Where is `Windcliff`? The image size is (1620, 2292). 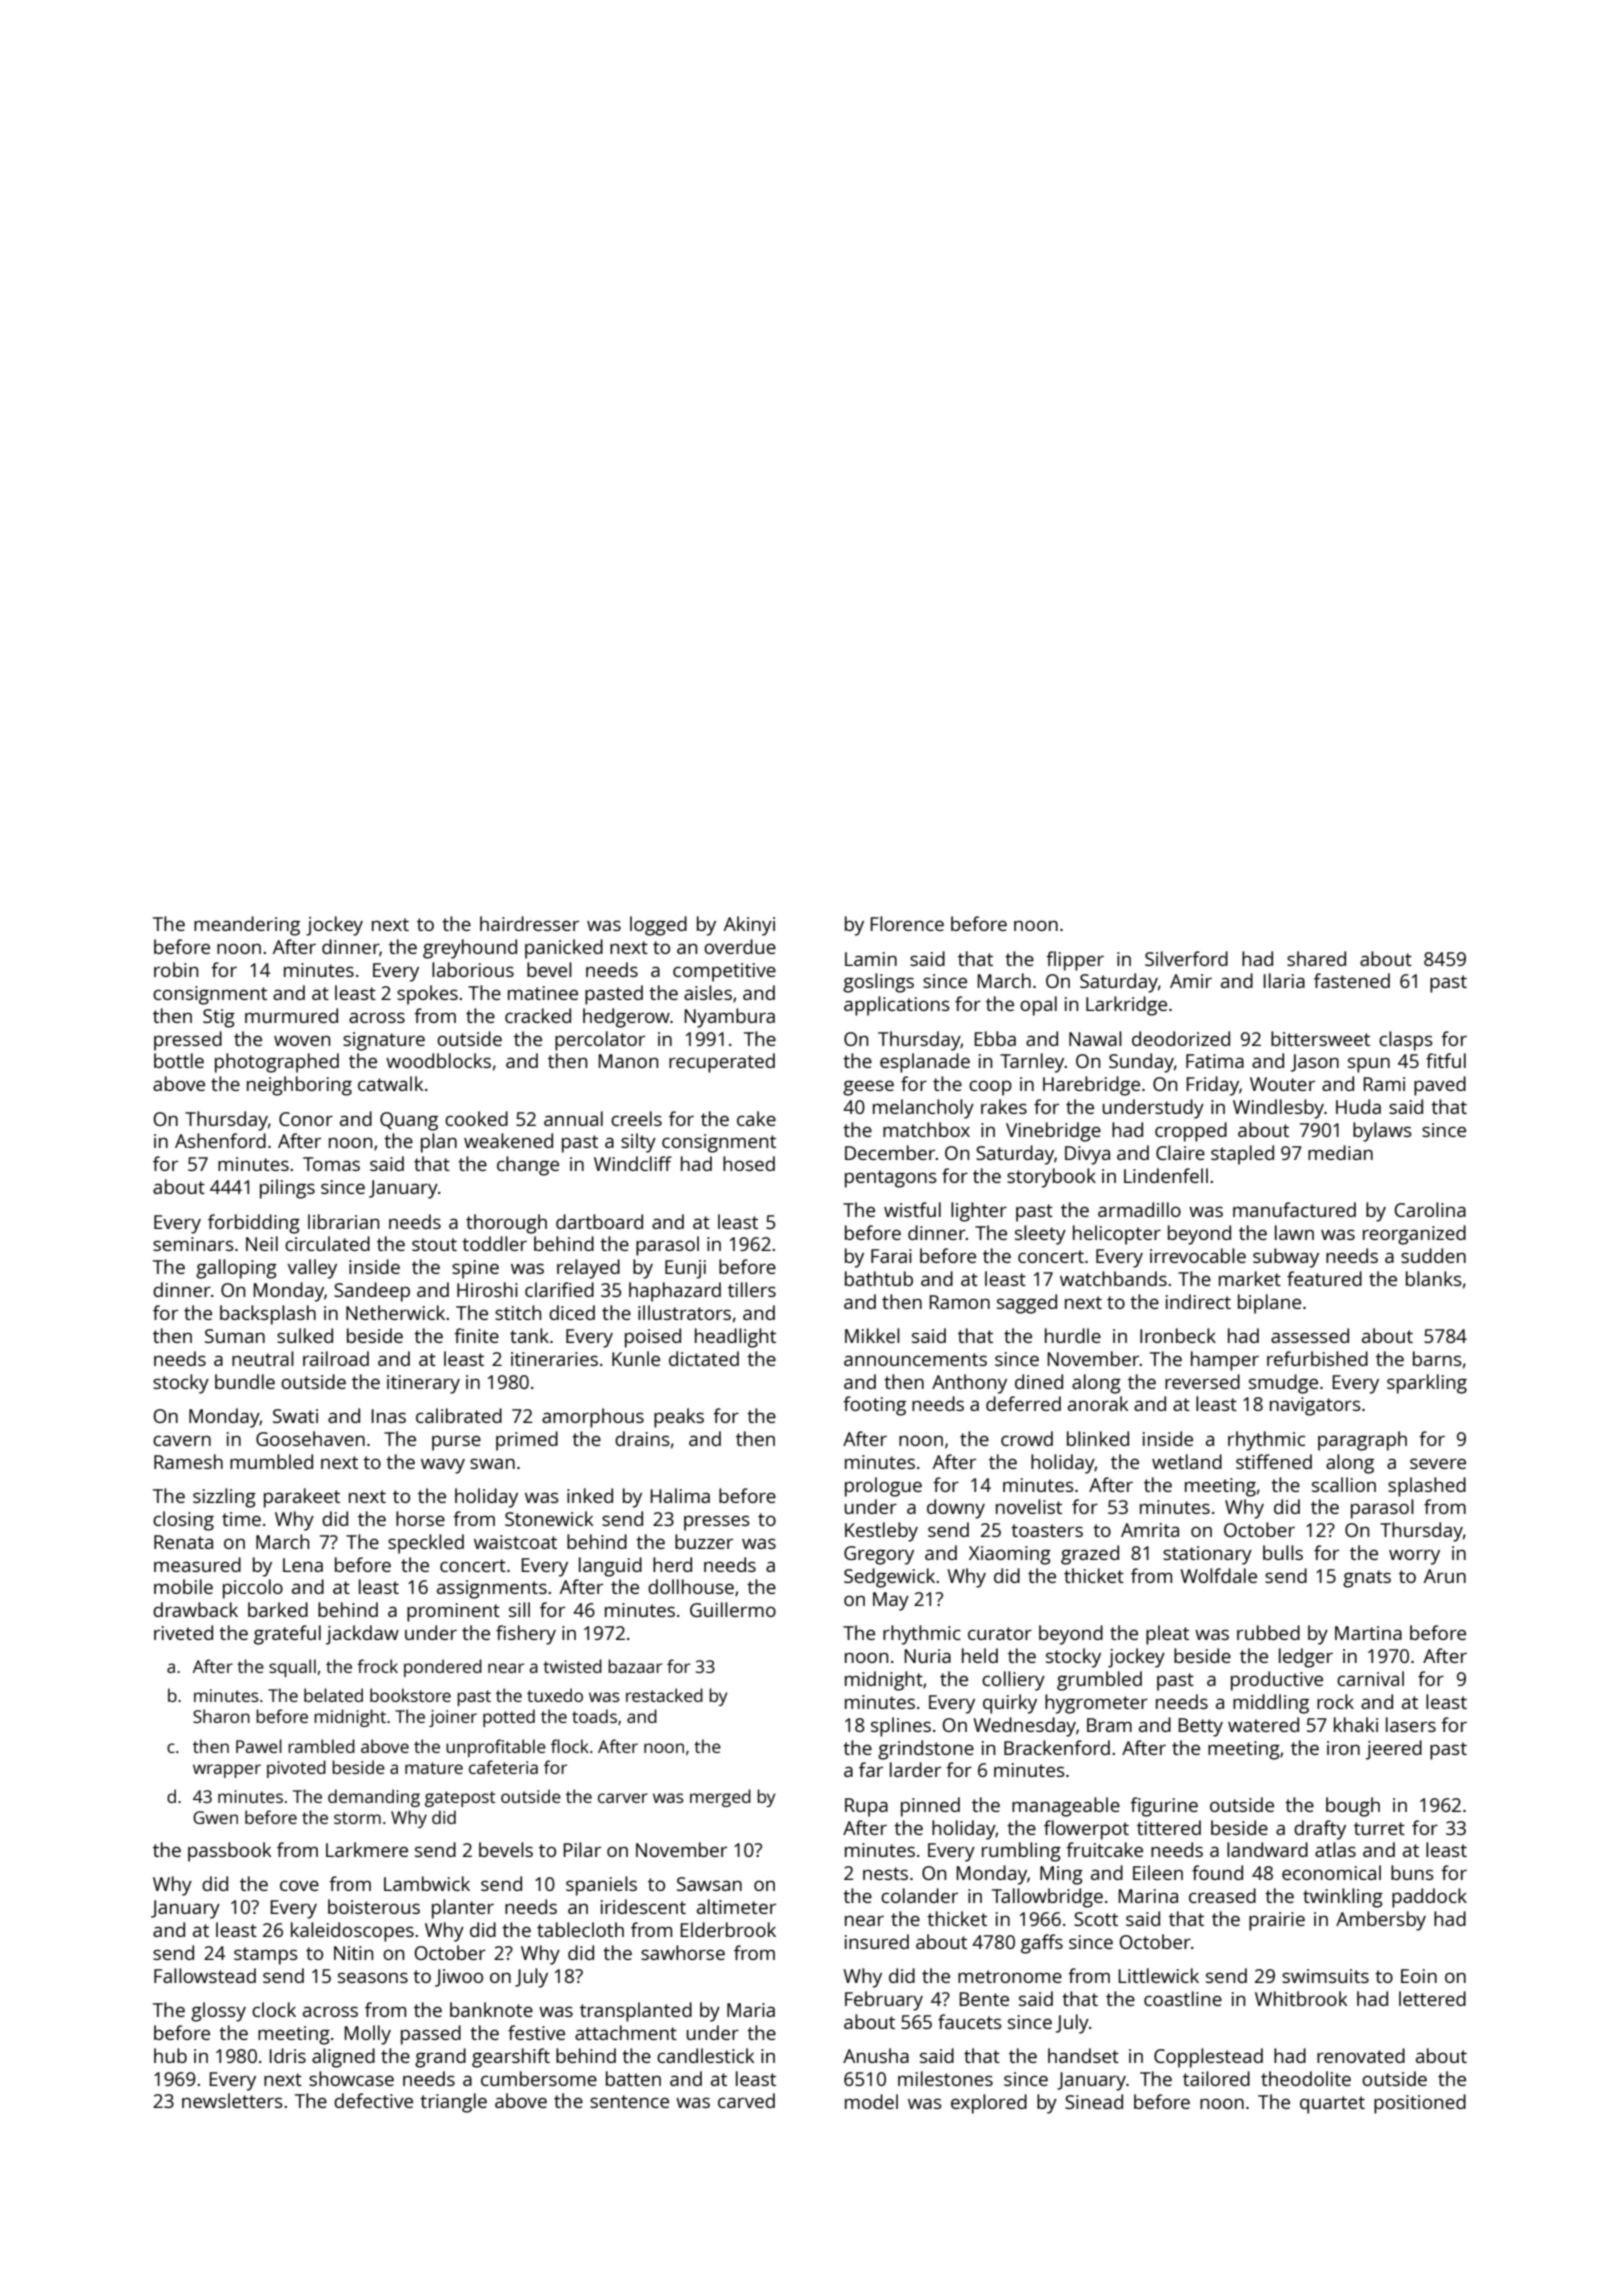
Windcliff is located at coordinates (633, 1163).
